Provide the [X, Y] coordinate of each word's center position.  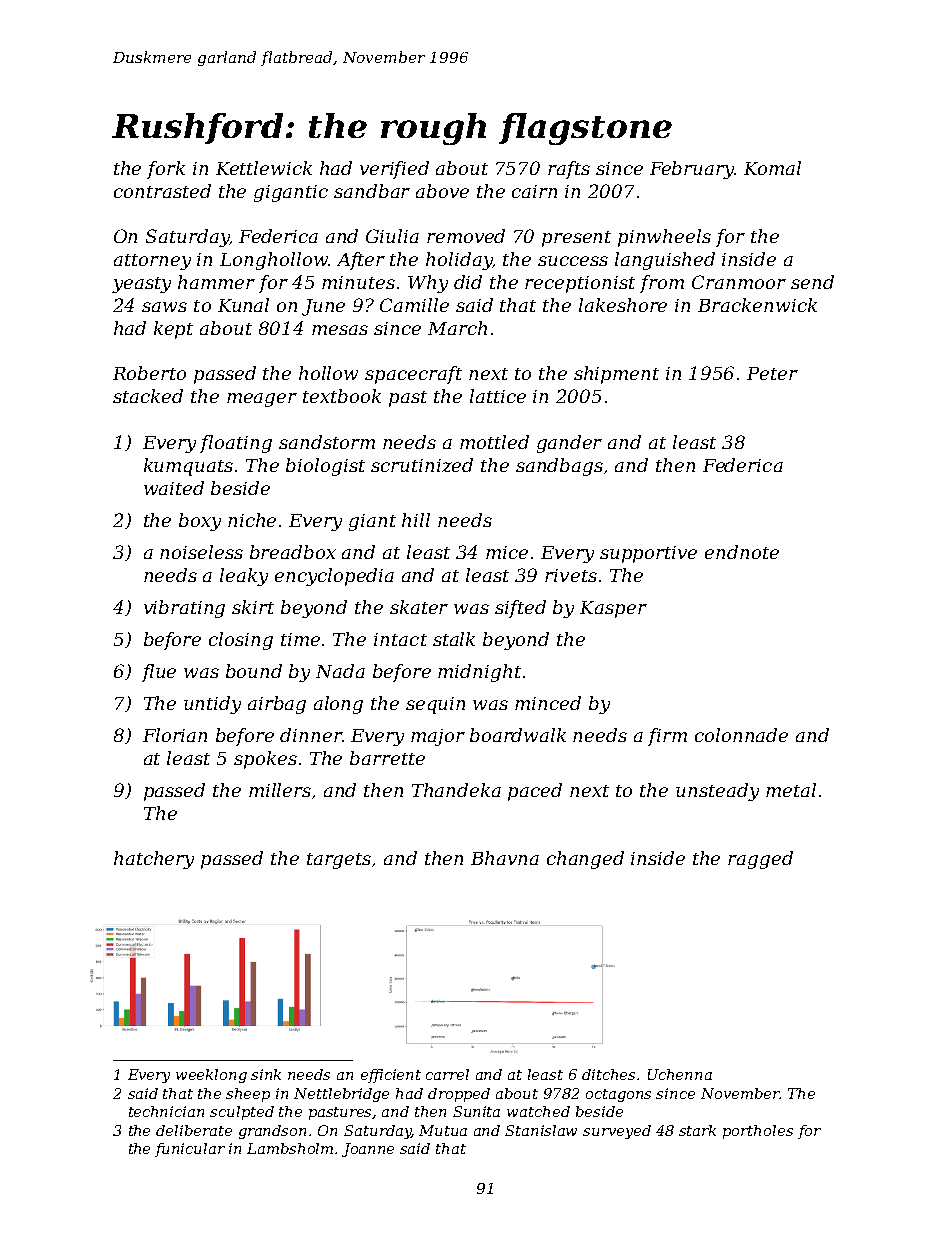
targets [339, 861]
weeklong [211, 1076]
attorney [152, 262]
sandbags [559, 467]
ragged [760, 860]
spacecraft [413, 375]
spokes [265, 760]
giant [372, 522]
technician [166, 1111]
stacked [148, 396]
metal [791, 790]
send [812, 282]
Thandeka [456, 790]
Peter [772, 373]
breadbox [293, 552]
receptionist [580, 284]
